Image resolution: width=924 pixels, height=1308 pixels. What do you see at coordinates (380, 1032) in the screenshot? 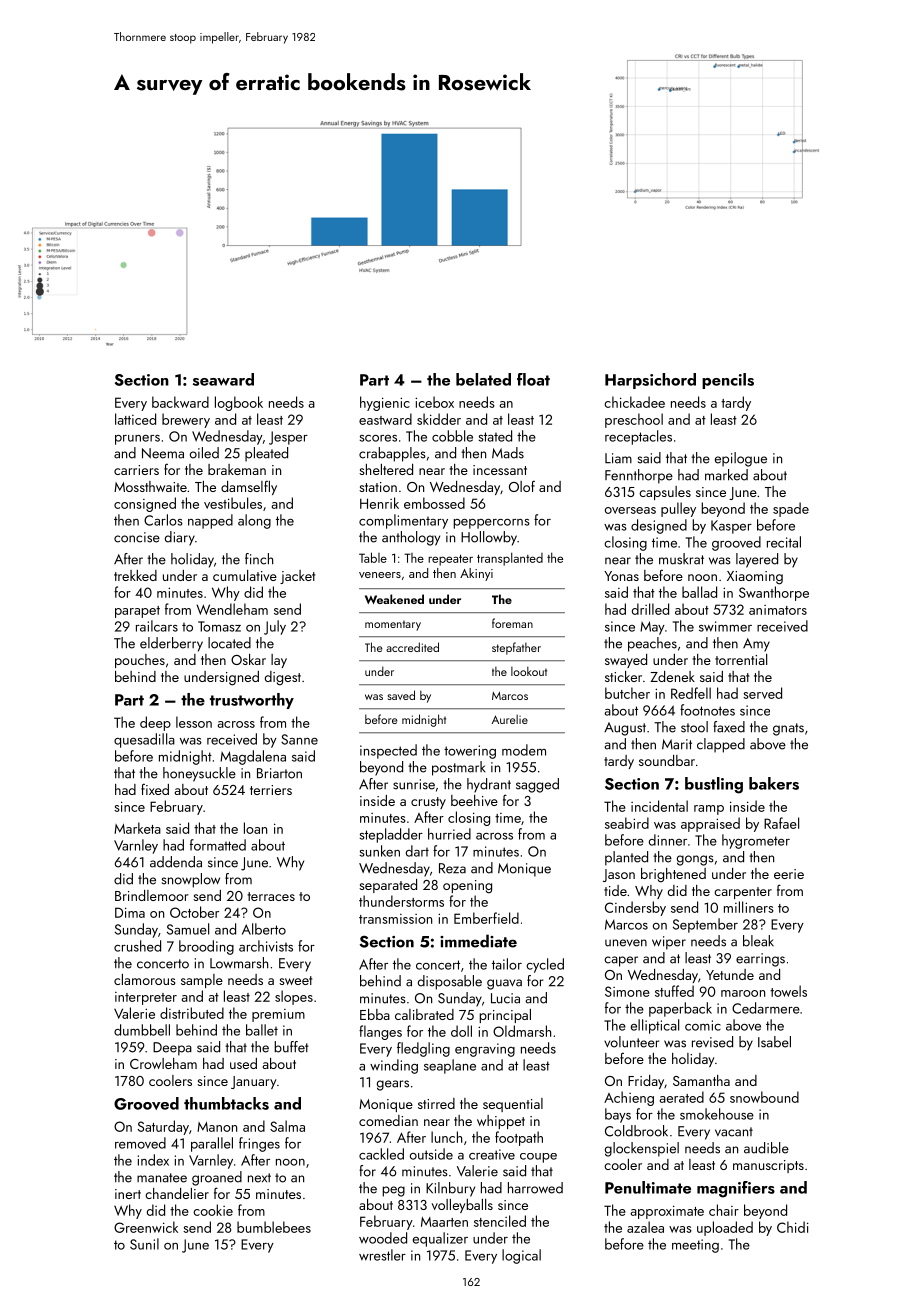
I see `flanges` at bounding box center [380, 1032].
